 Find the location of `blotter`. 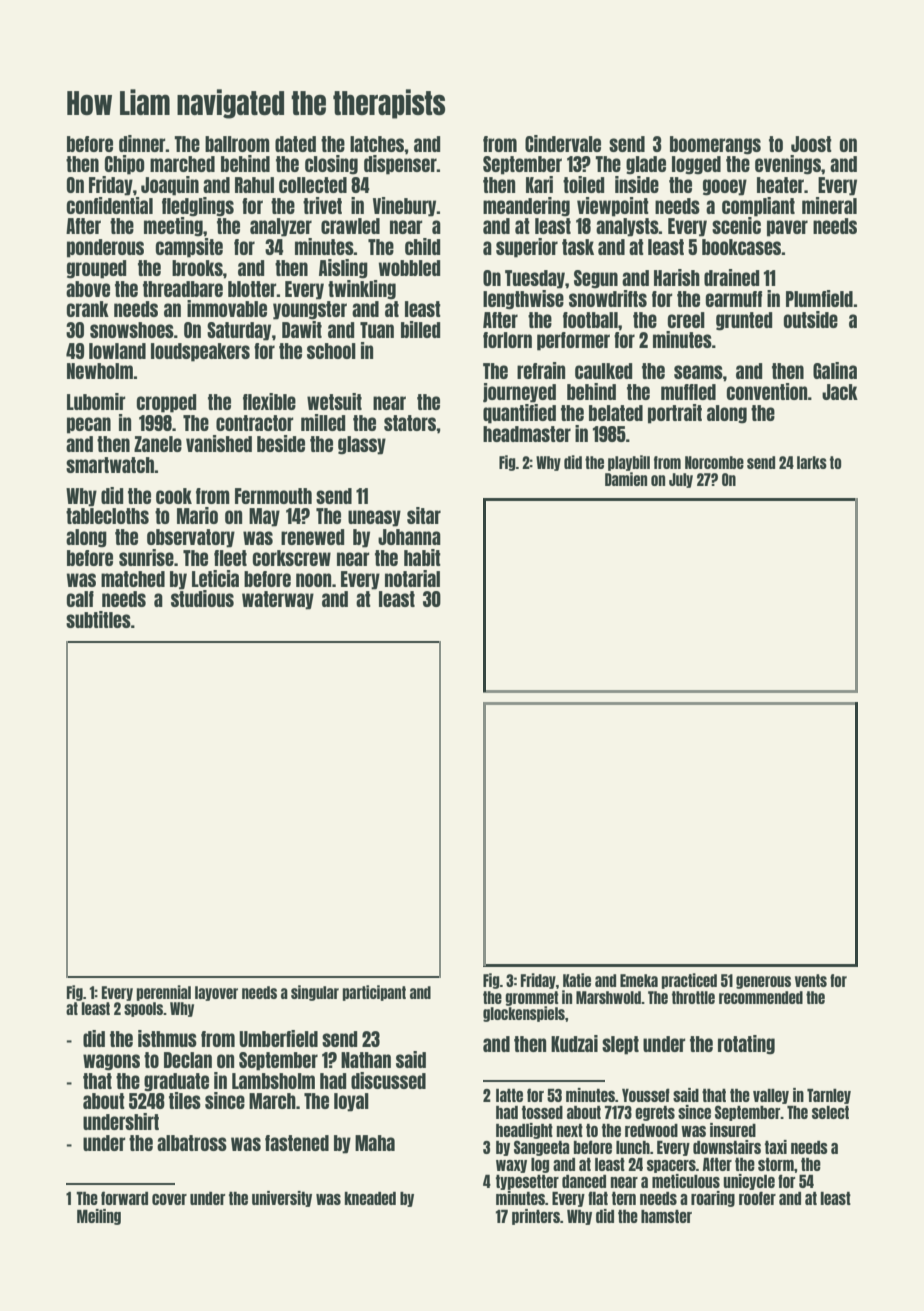

blotter is located at coordinates (252, 289).
